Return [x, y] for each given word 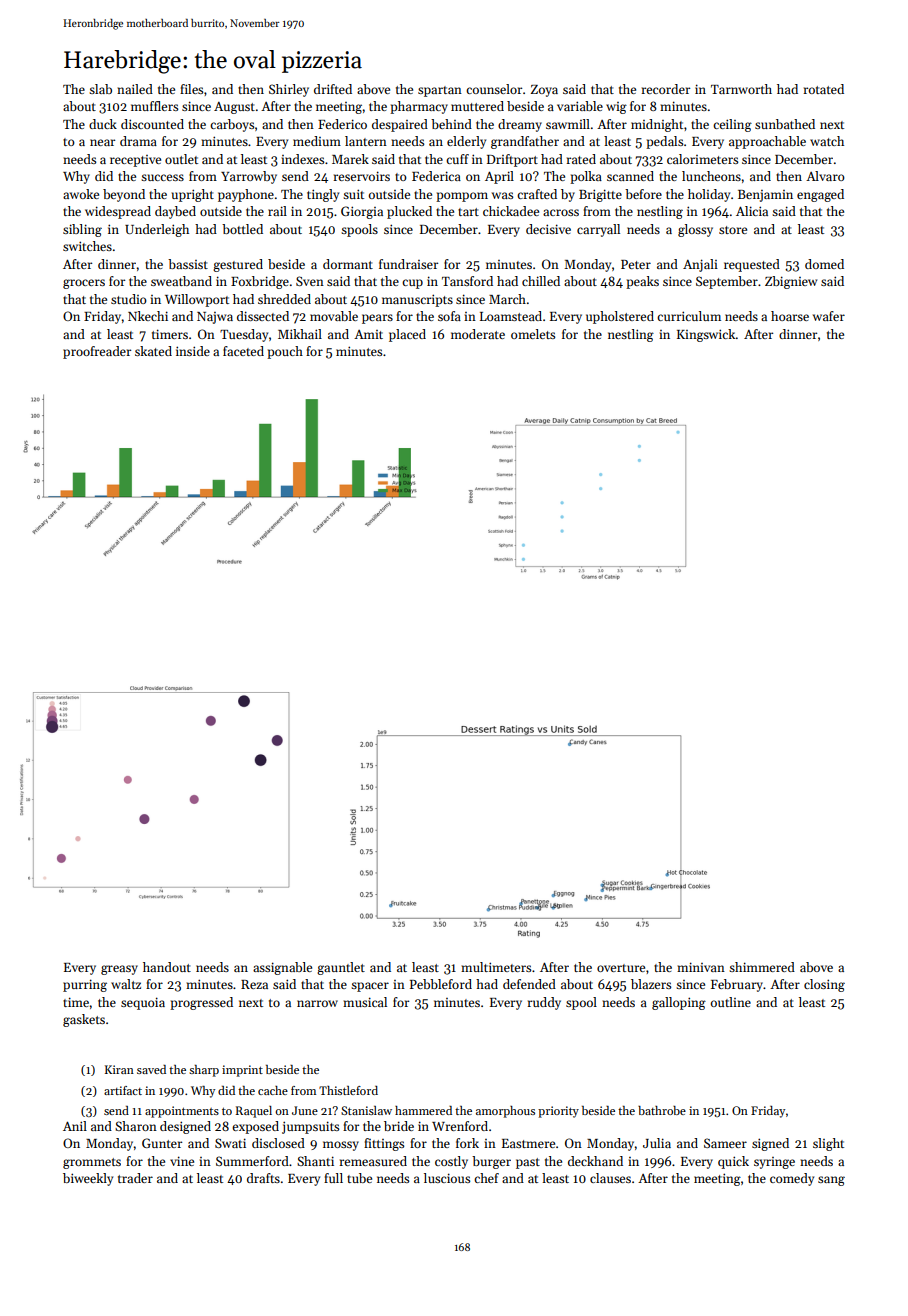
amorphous [505, 1112]
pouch [285, 352]
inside [193, 351]
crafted [537, 194]
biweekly [88, 1179]
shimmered [762, 967]
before [643, 194]
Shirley [289, 90]
